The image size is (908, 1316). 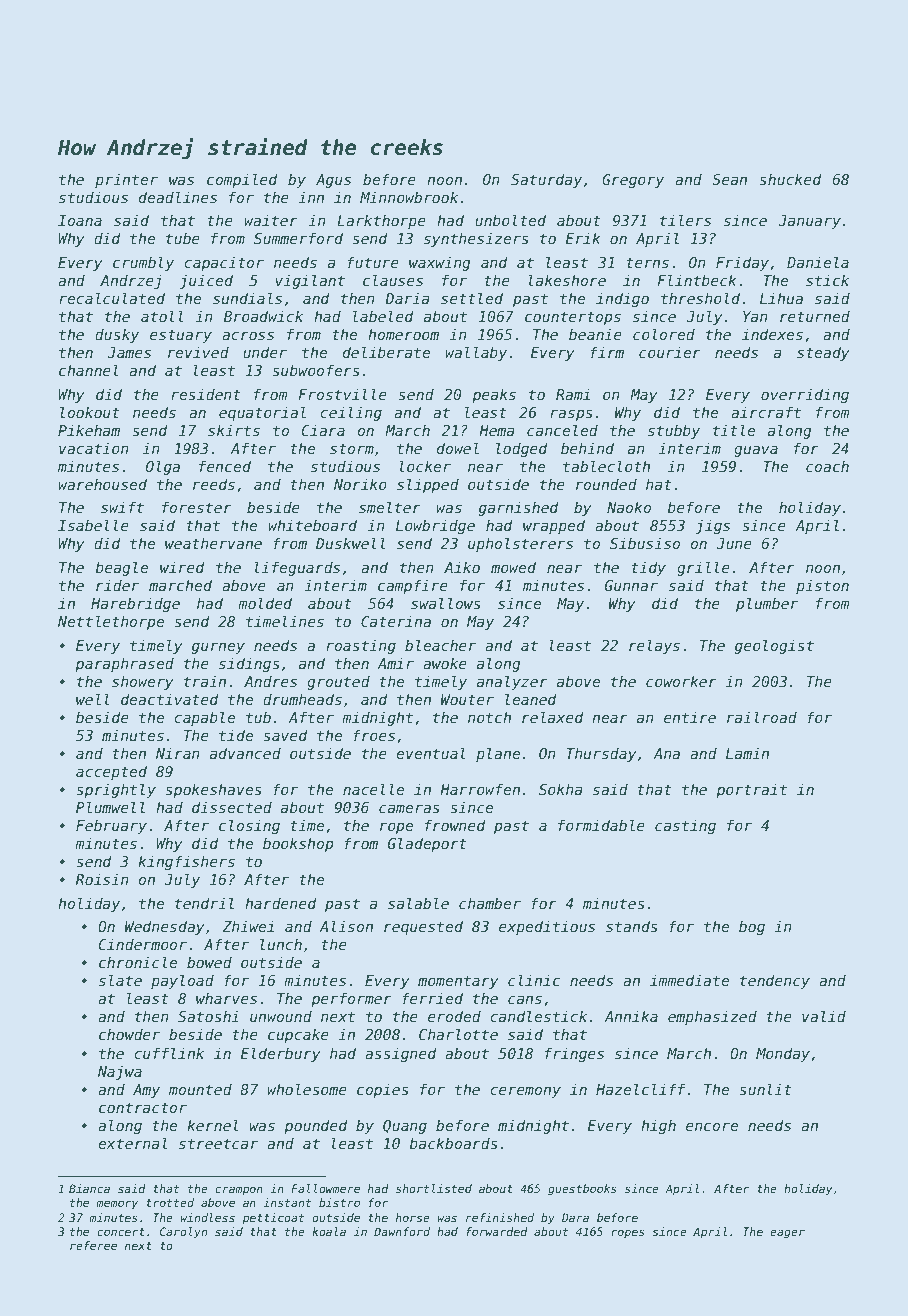 What do you see at coordinates (440, 263) in the image?
I see `waxwing` at bounding box center [440, 263].
